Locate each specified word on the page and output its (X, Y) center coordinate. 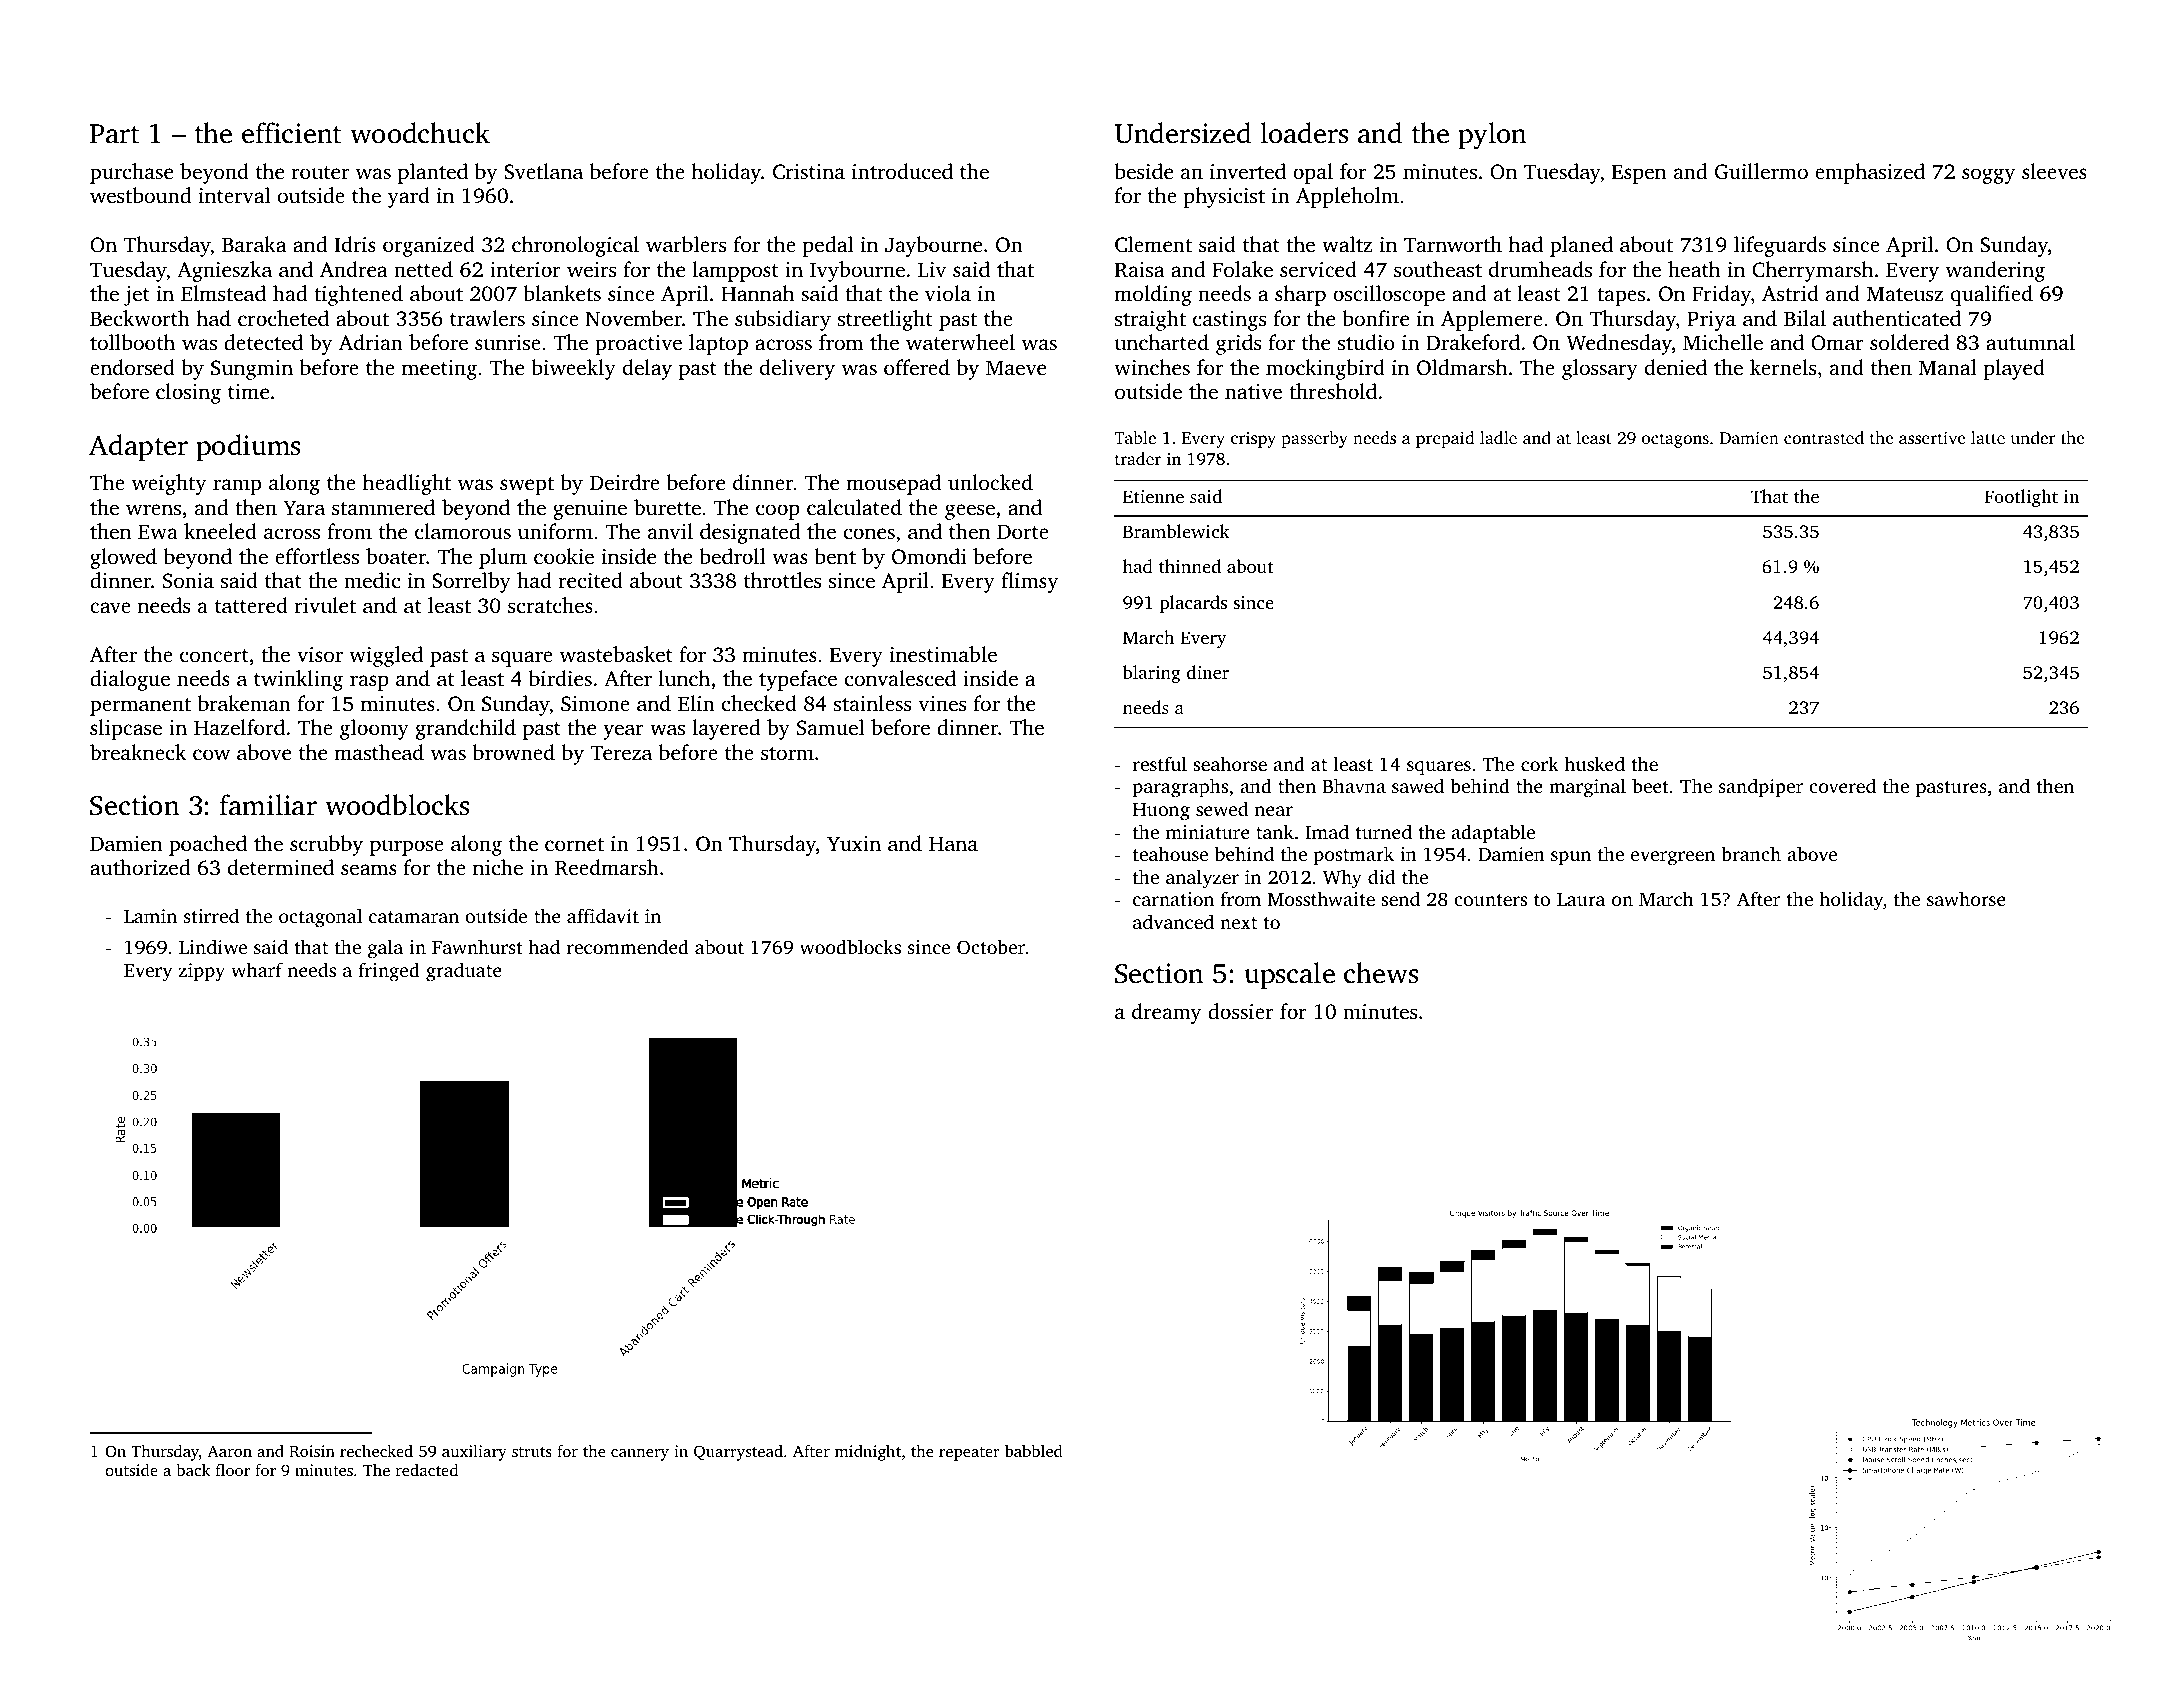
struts (532, 1452)
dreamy (1166, 1013)
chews (1381, 973)
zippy (202, 972)
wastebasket (616, 654)
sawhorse (1966, 898)
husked (1594, 763)
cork (1540, 763)
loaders (1304, 133)
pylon (1492, 136)
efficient (291, 133)
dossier (1241, 1011)
